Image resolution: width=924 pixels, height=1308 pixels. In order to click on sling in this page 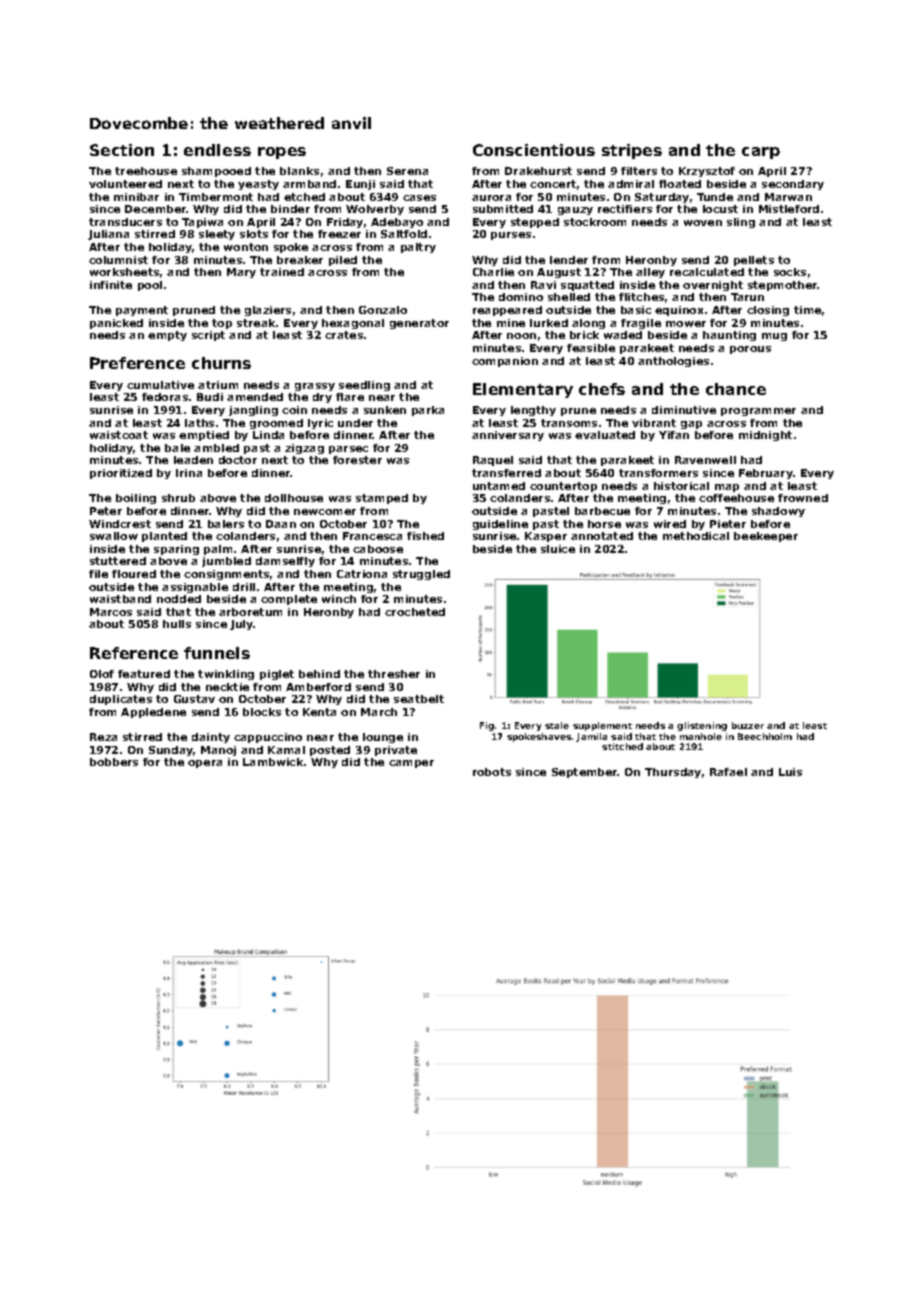, I will do `click(741, 223)`.
